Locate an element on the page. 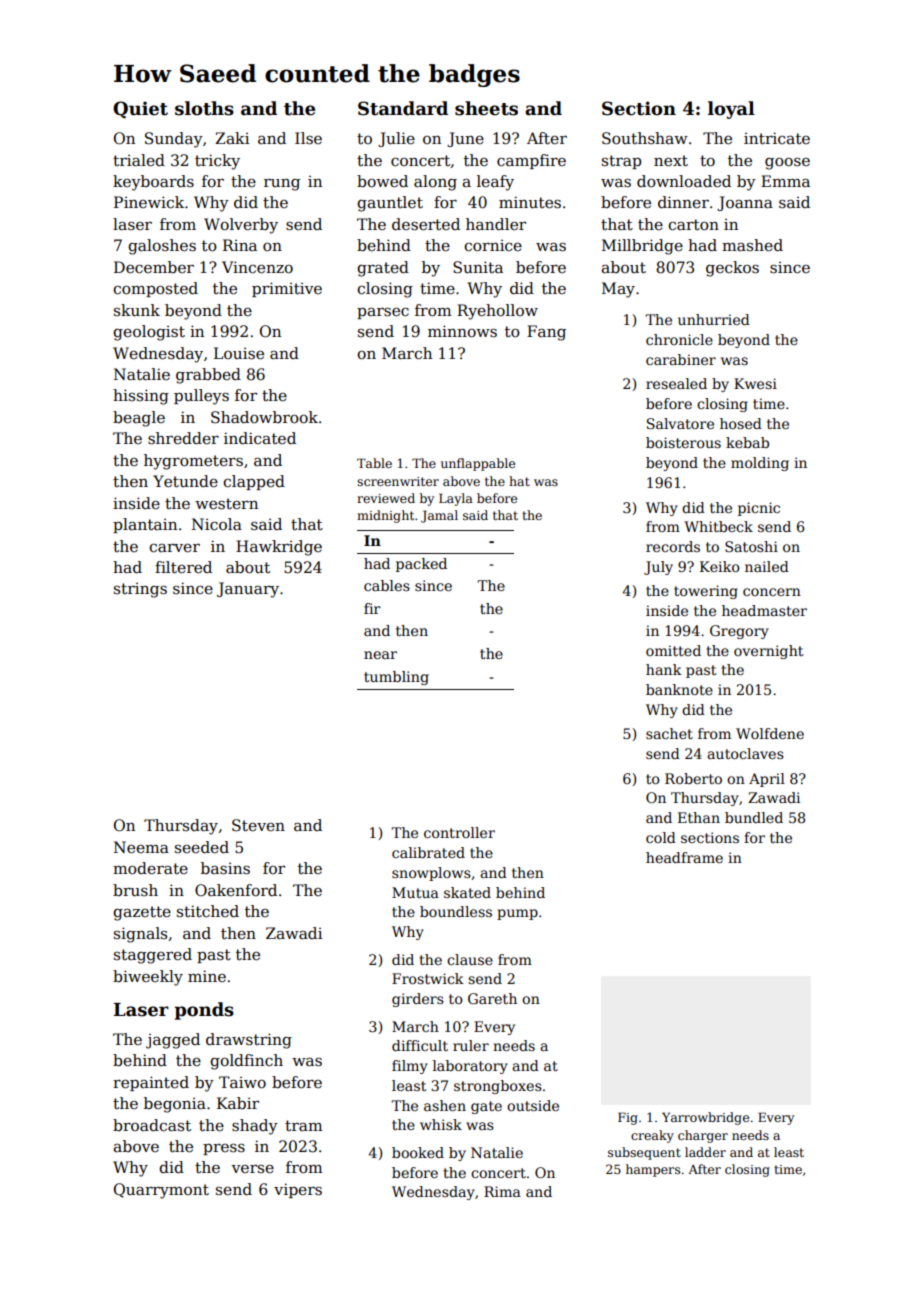 The width and height of the document is (924, 1308). controller is located at coordinates (459, 832).
